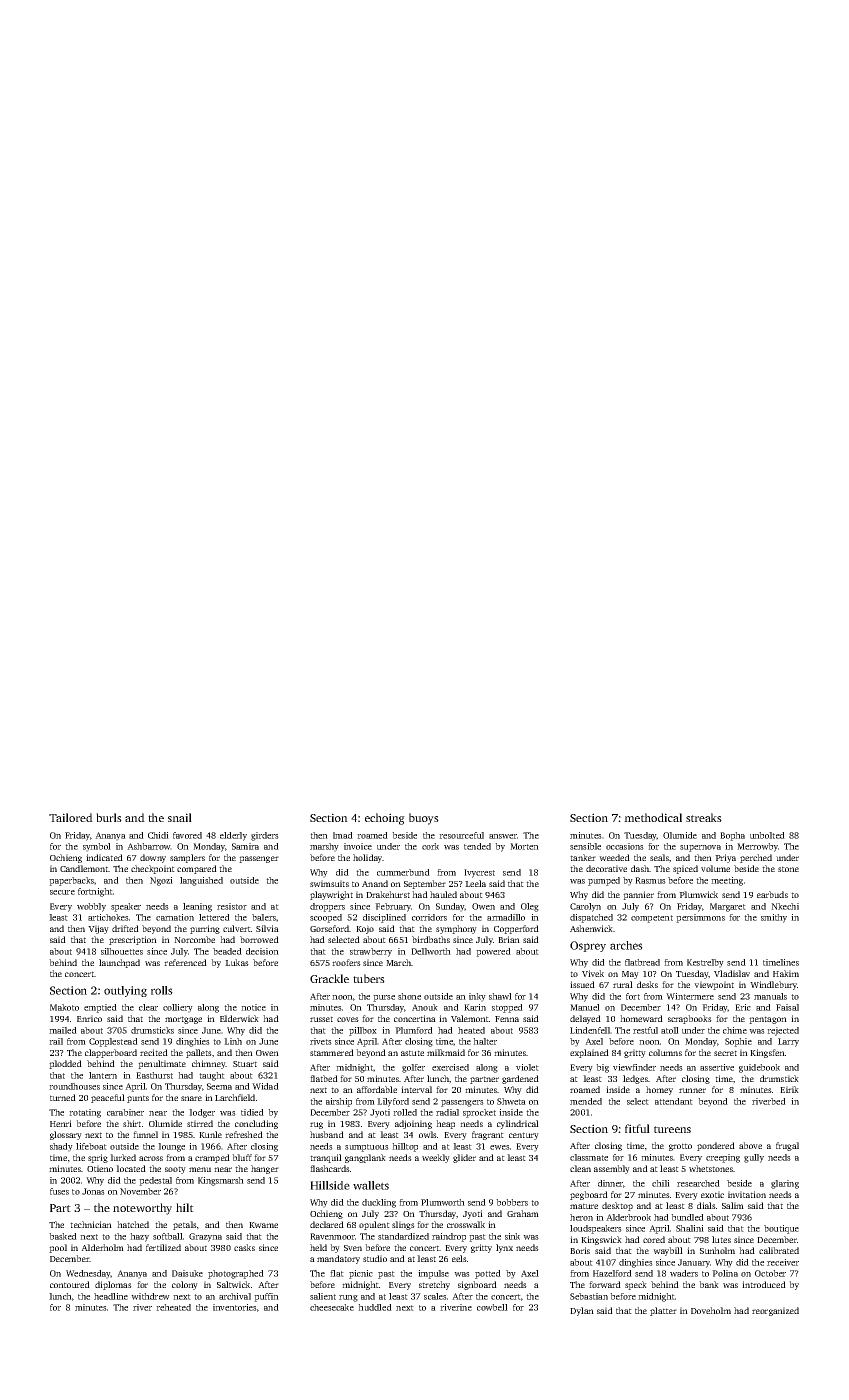 The width and height of the screenshot is (849, 1400). I want to click on notice, so click(253, 1007).
